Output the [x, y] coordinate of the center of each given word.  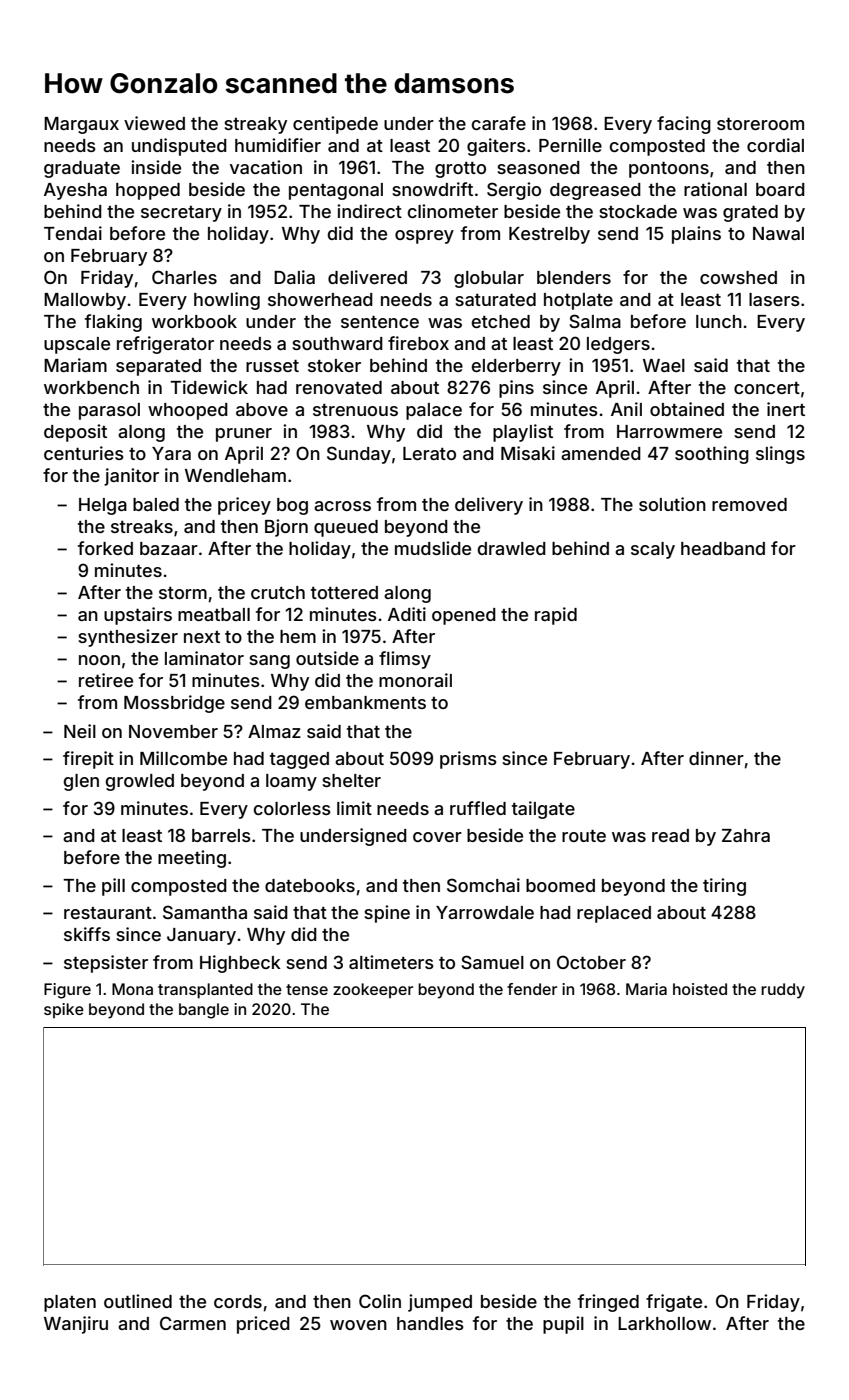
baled [156, 504]
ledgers [618, 345]
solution [672, 504]
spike [64, 1010]
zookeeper [373, 990]
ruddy [783, 991]
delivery [489, 506]
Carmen [193, 1323]
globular [489, 279]
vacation [266, 167]
